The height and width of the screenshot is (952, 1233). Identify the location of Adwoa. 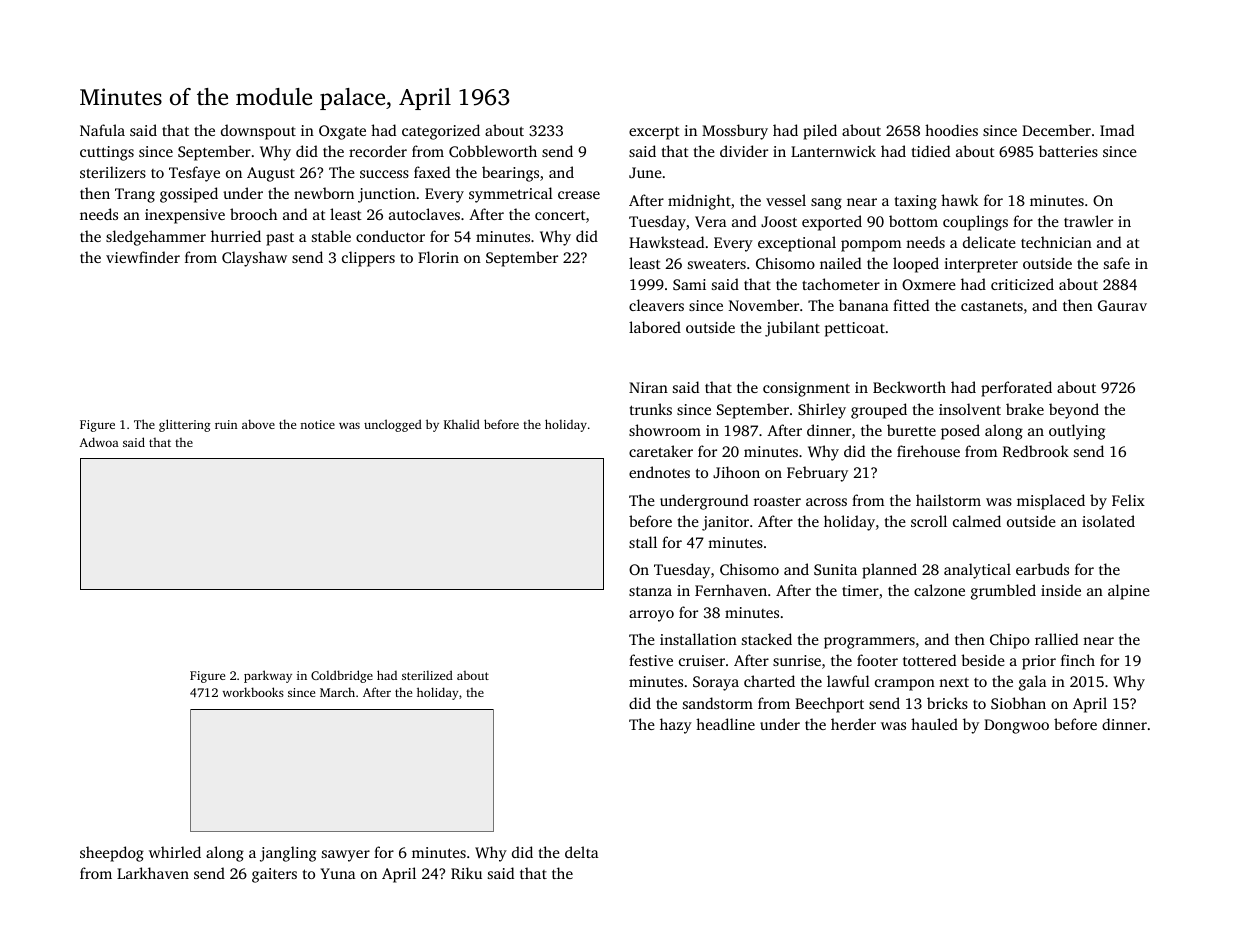
(99, 442).
